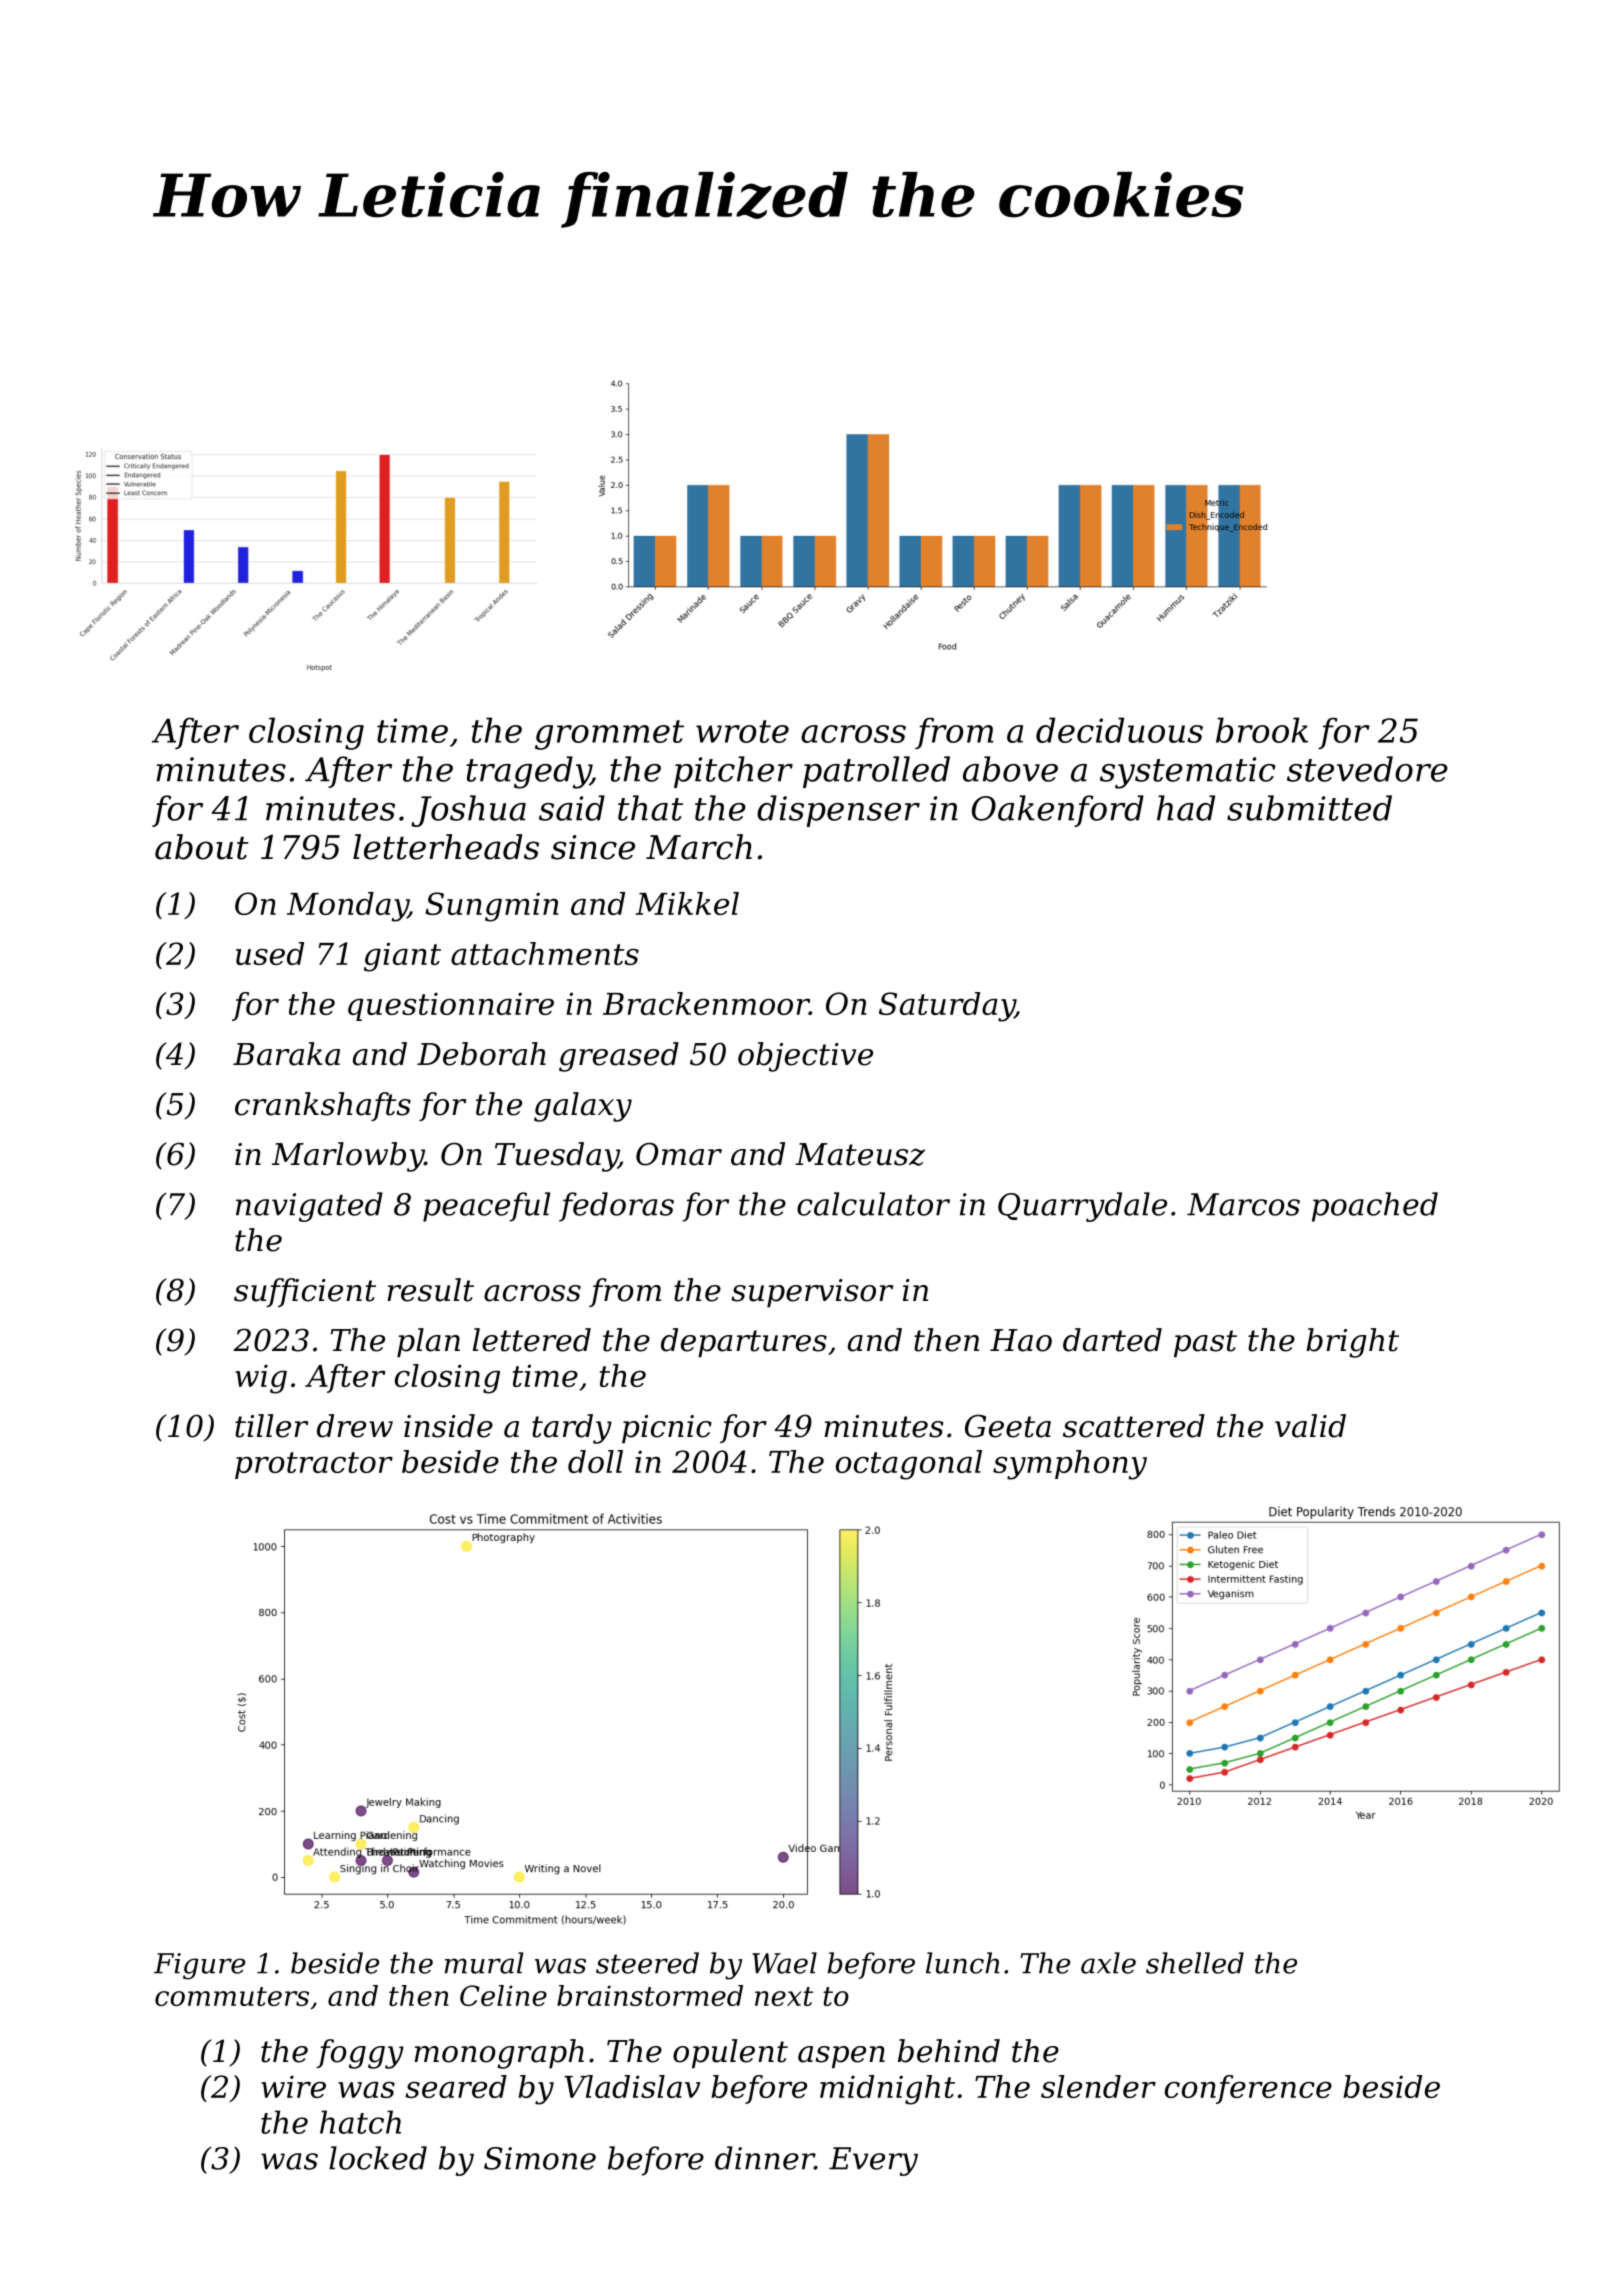 The height and width of the image is (2292, 1620). I want to click on brook, so click(1262, 730).
